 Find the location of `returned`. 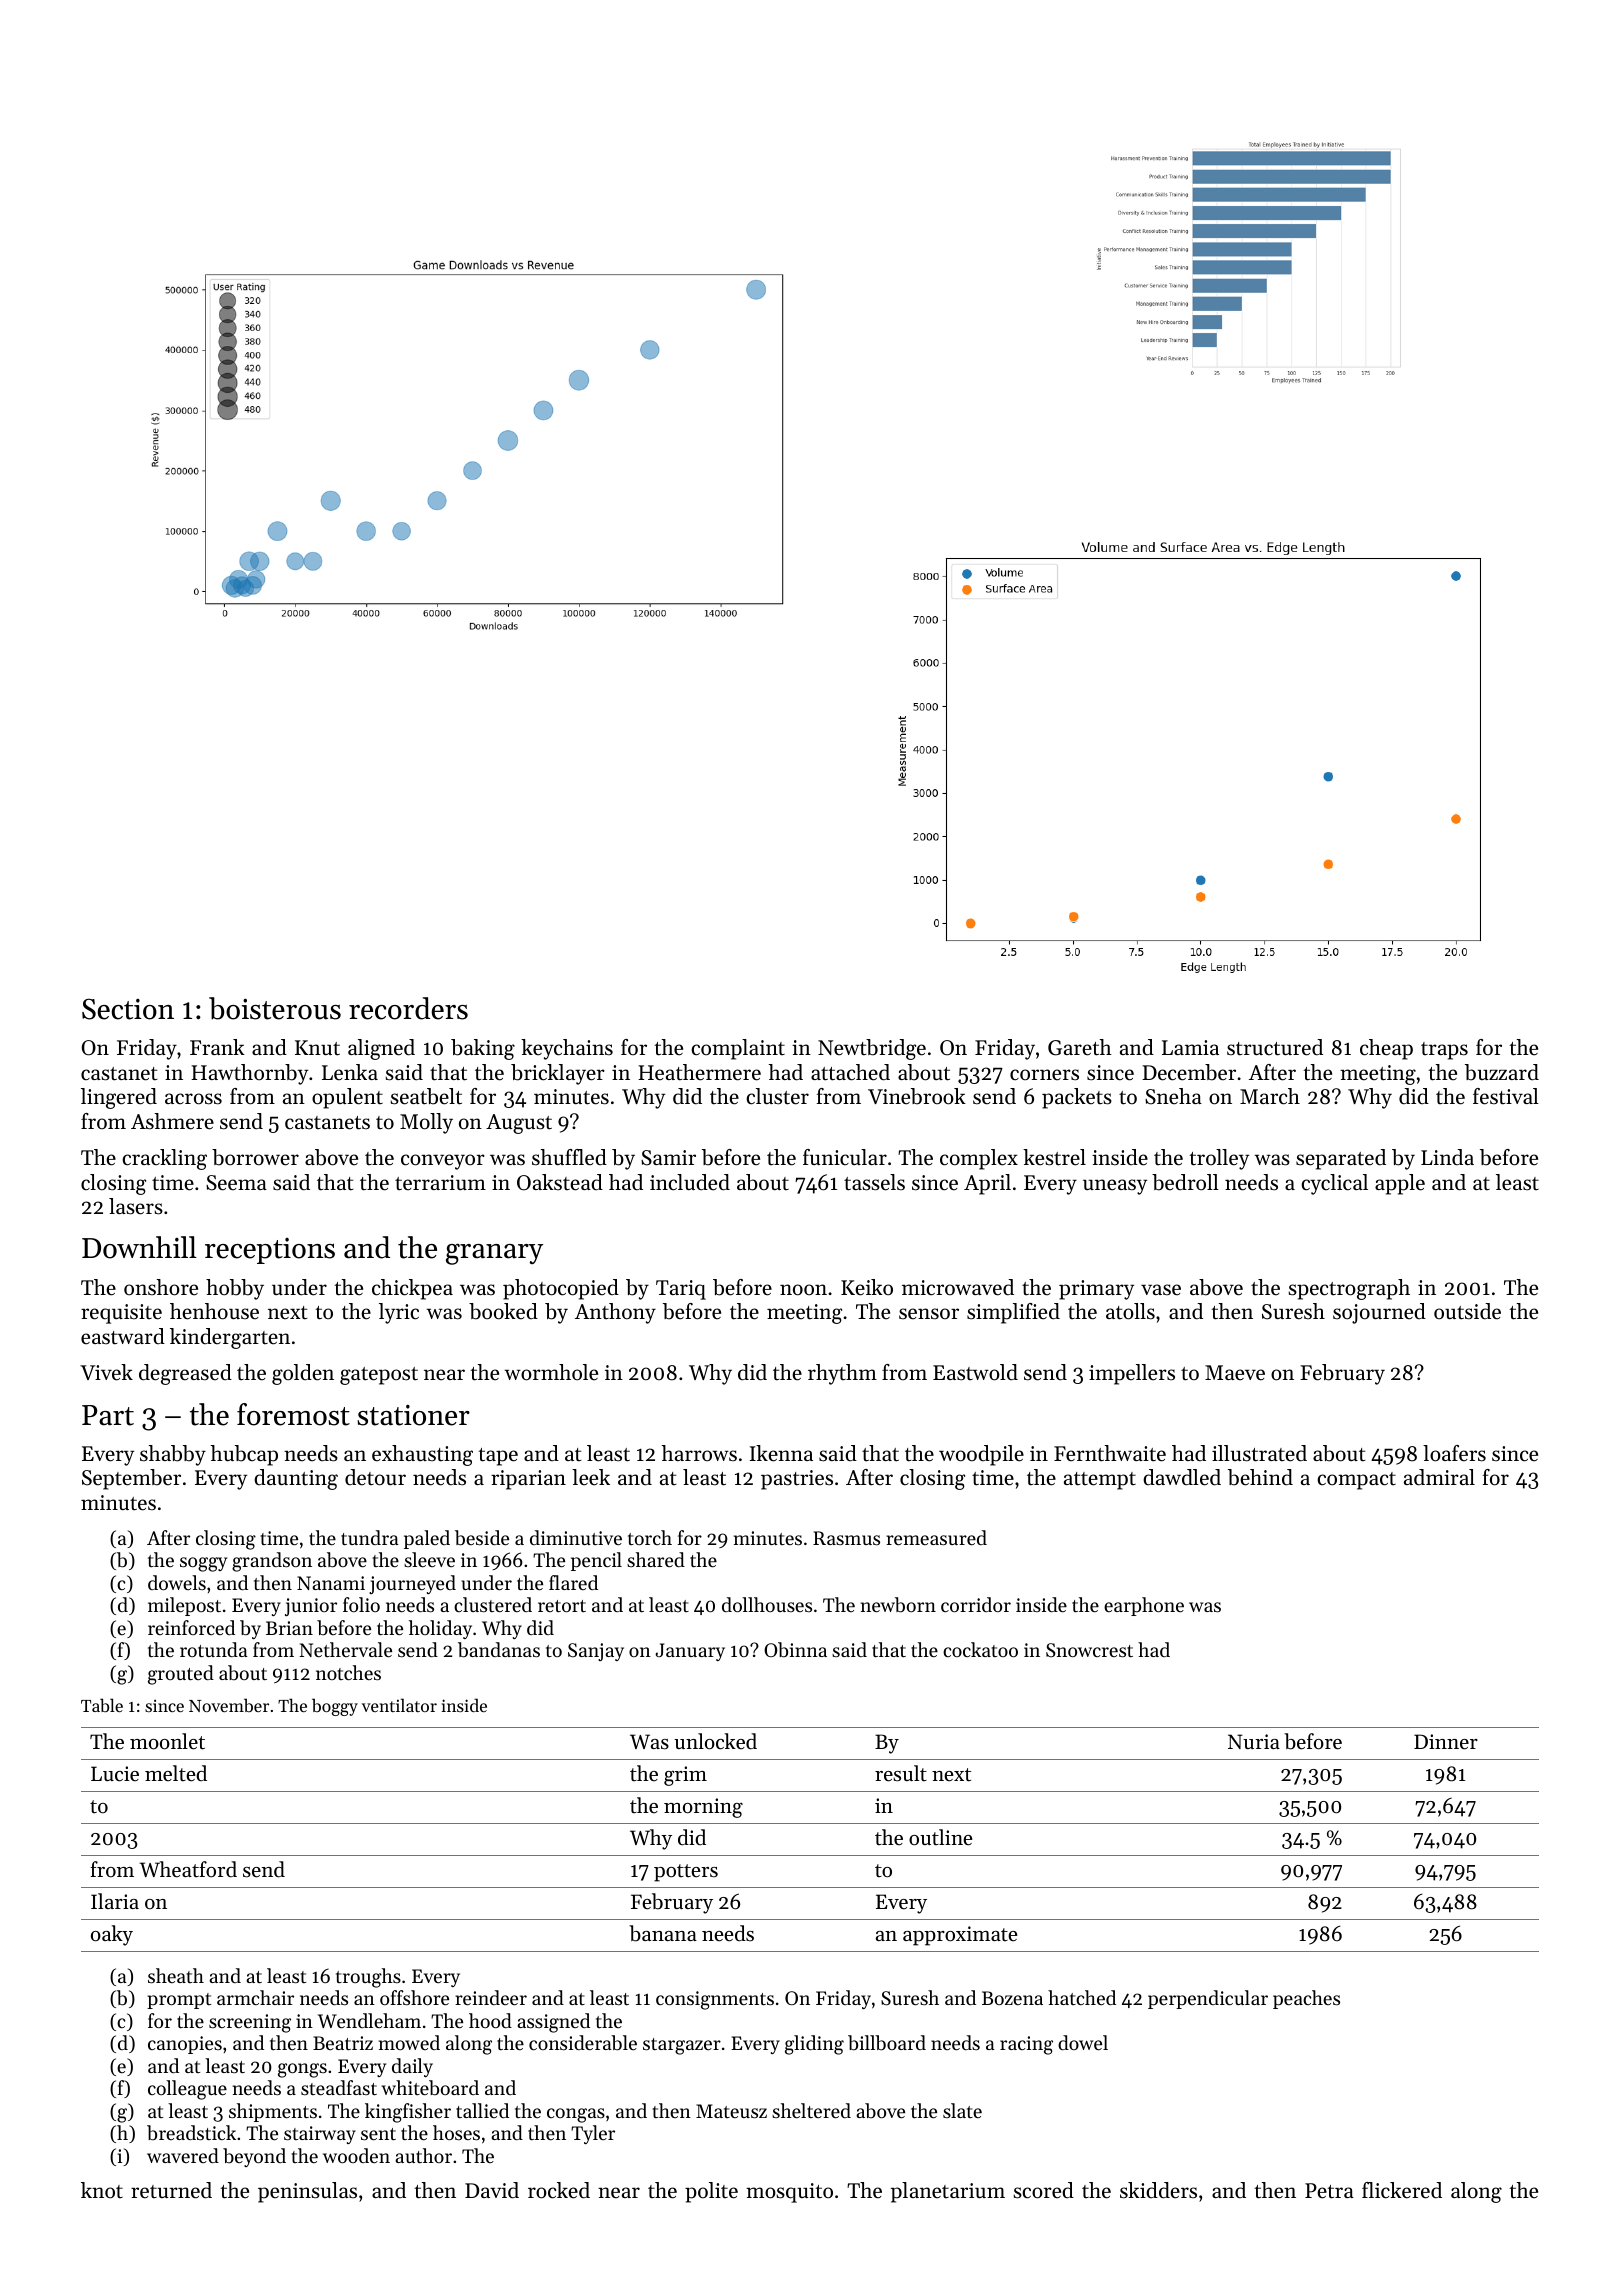

returned is located at coordinates (171, 2190).
